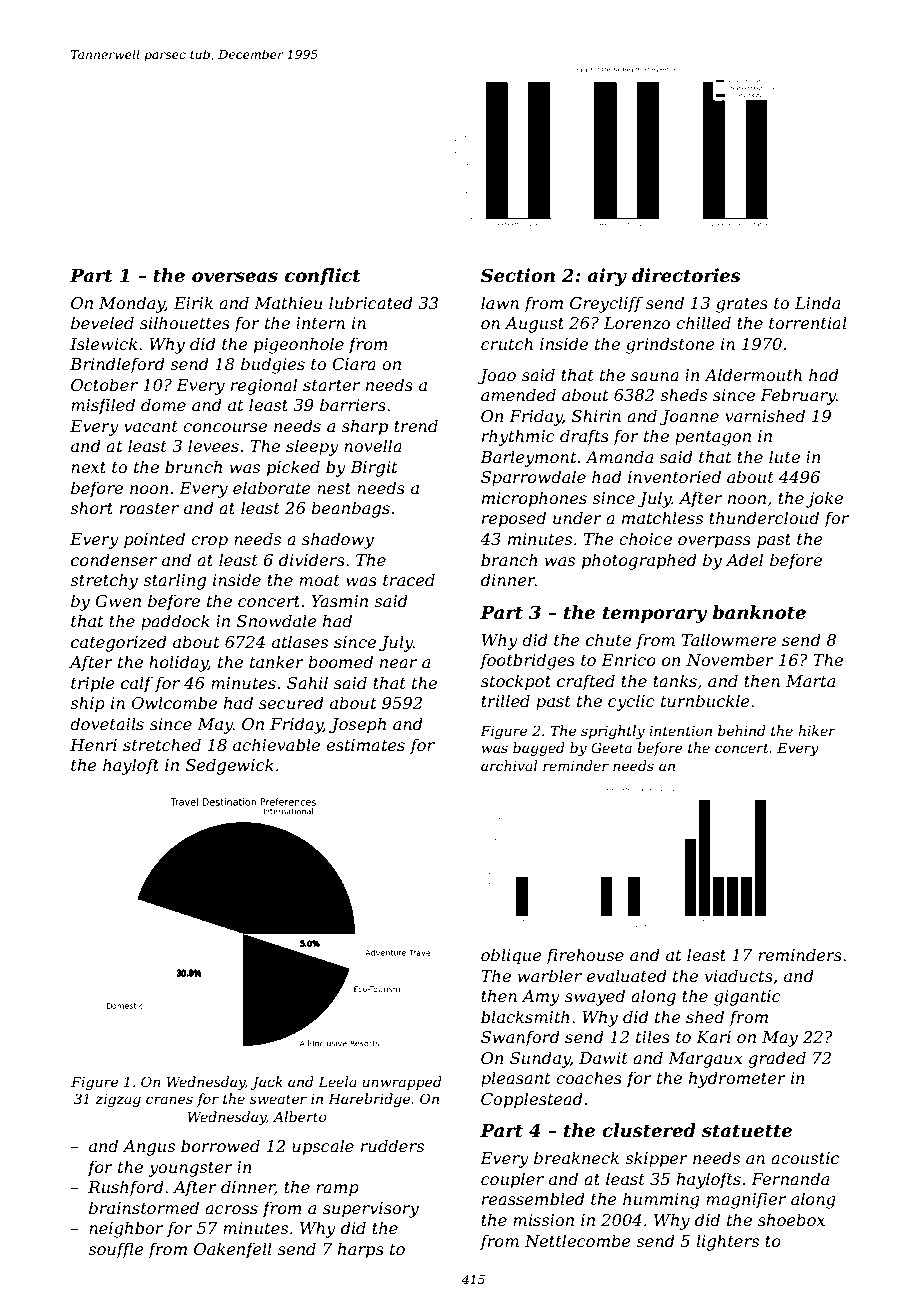  What do you see at coordinates (518, 275) in the screenshot?
I see `Section` at bounding box center [518, 275].
